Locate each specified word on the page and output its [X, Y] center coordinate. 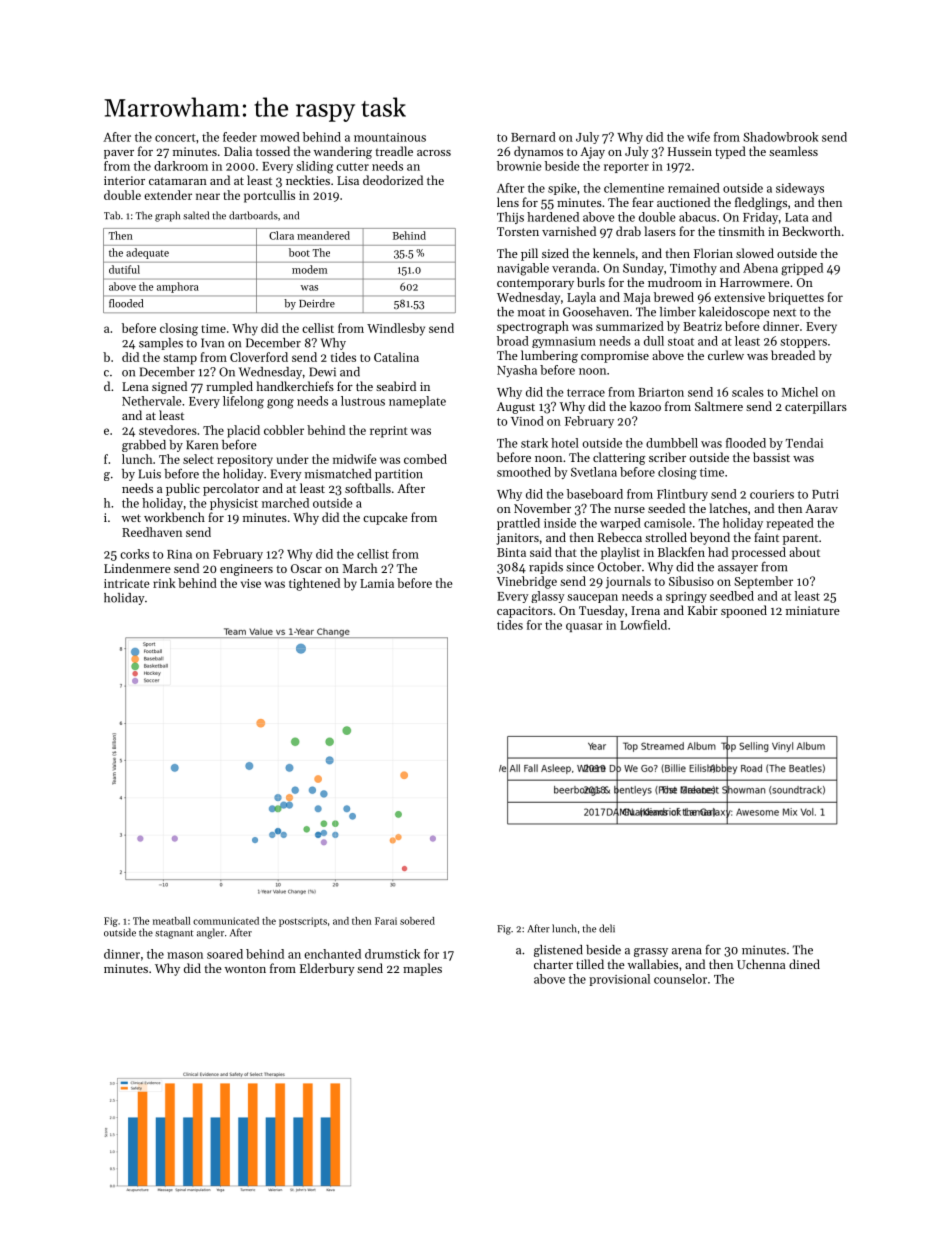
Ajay [592, 153]
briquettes [796, 298]
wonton [245, 969]
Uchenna [761, 964]
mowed [280, 137]
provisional [619, 980]
